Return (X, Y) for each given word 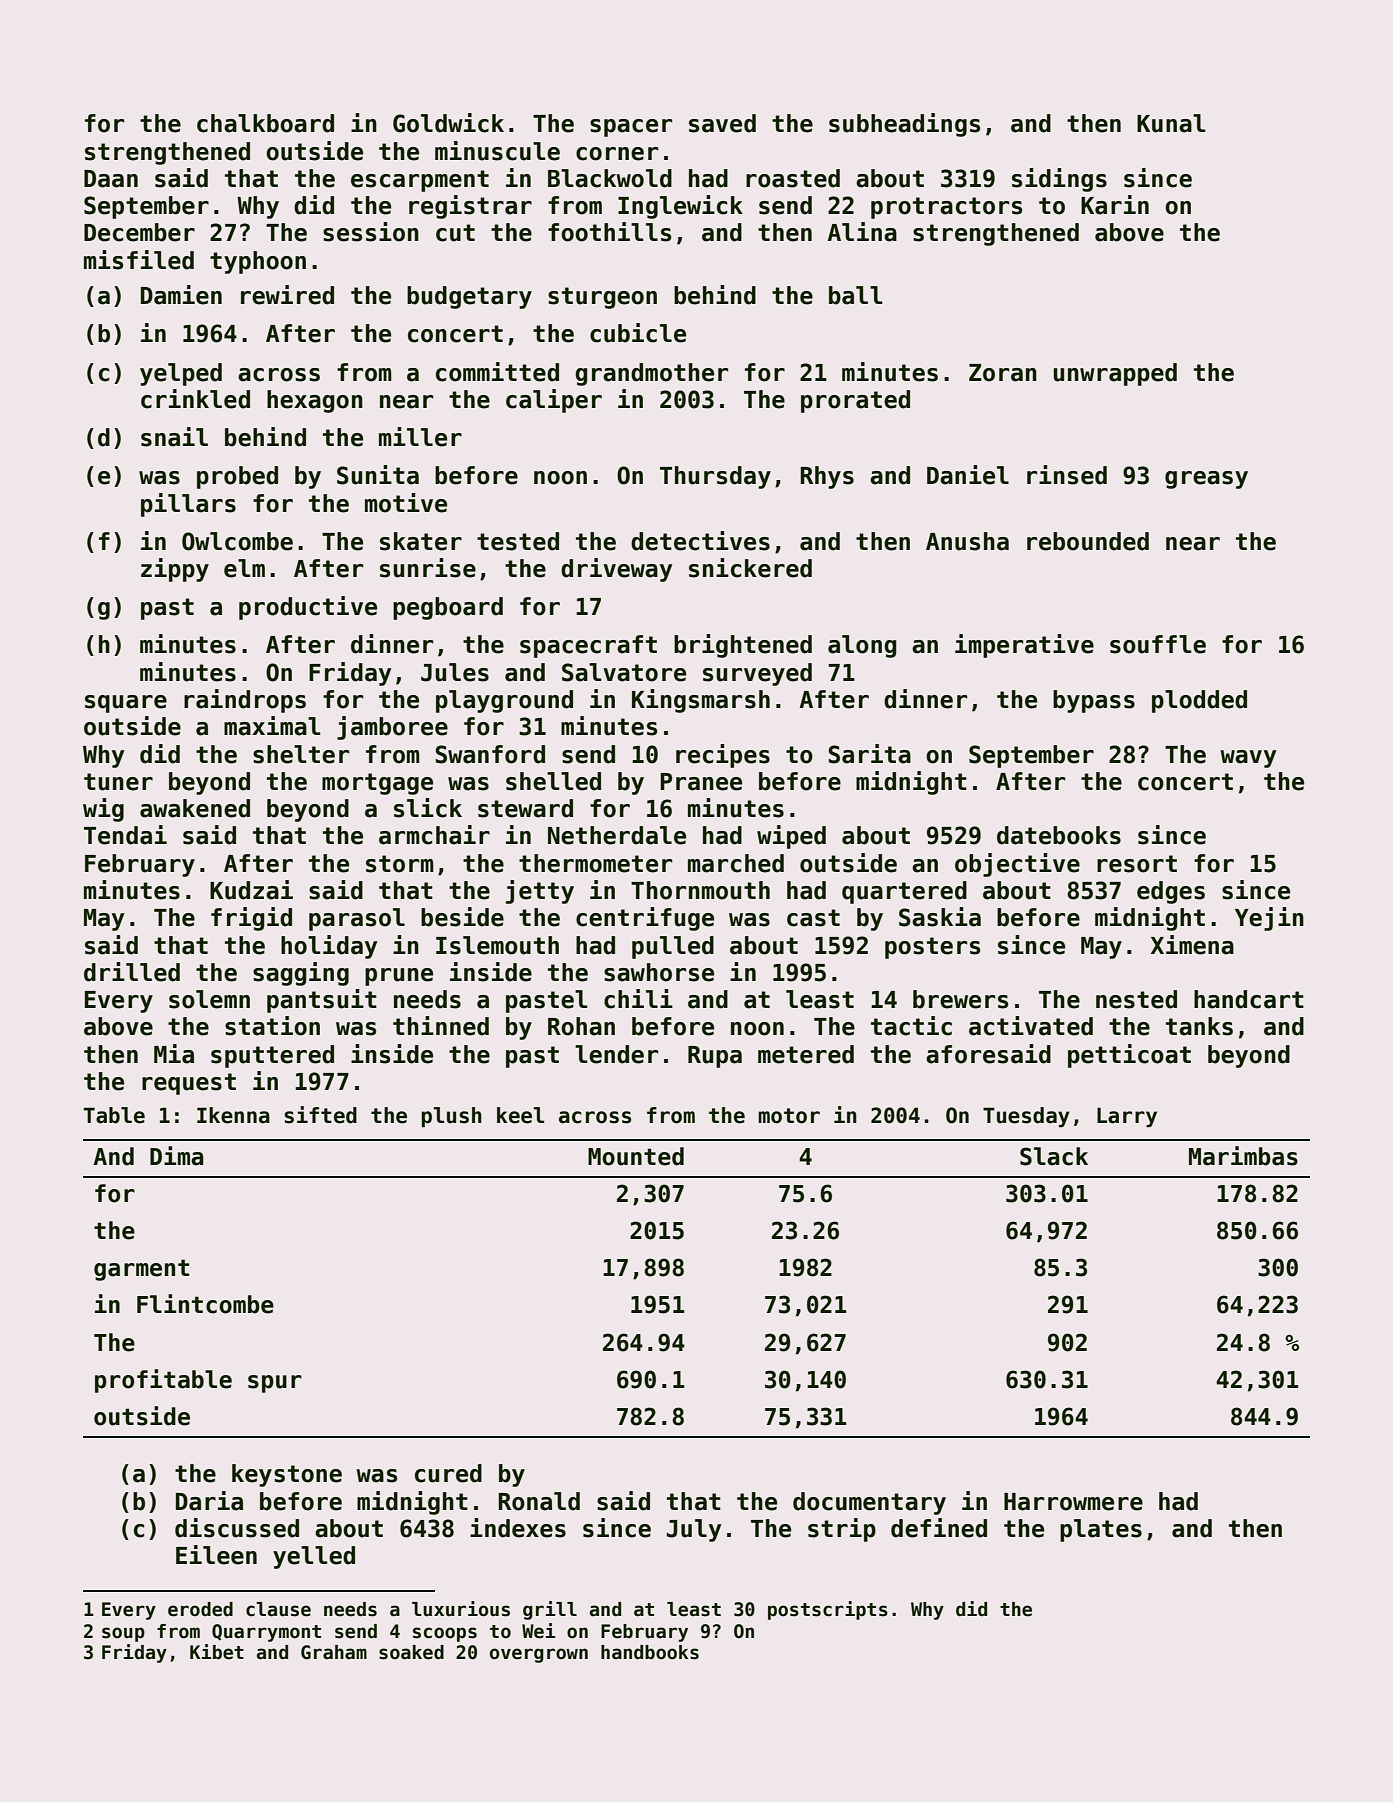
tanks (1199, 1026)
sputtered (272, 1056)
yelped (181, 374)
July (694, 1530)
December (139, 232)
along (862, 646)
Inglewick (680, 207)
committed (497, 372)
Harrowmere (1073, 1502)
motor (789, 1116)
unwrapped (1115, 374)
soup (123, 1634)
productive (308, 608)
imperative (1024, 646)
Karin (1115, 205)
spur (275, 1384)
